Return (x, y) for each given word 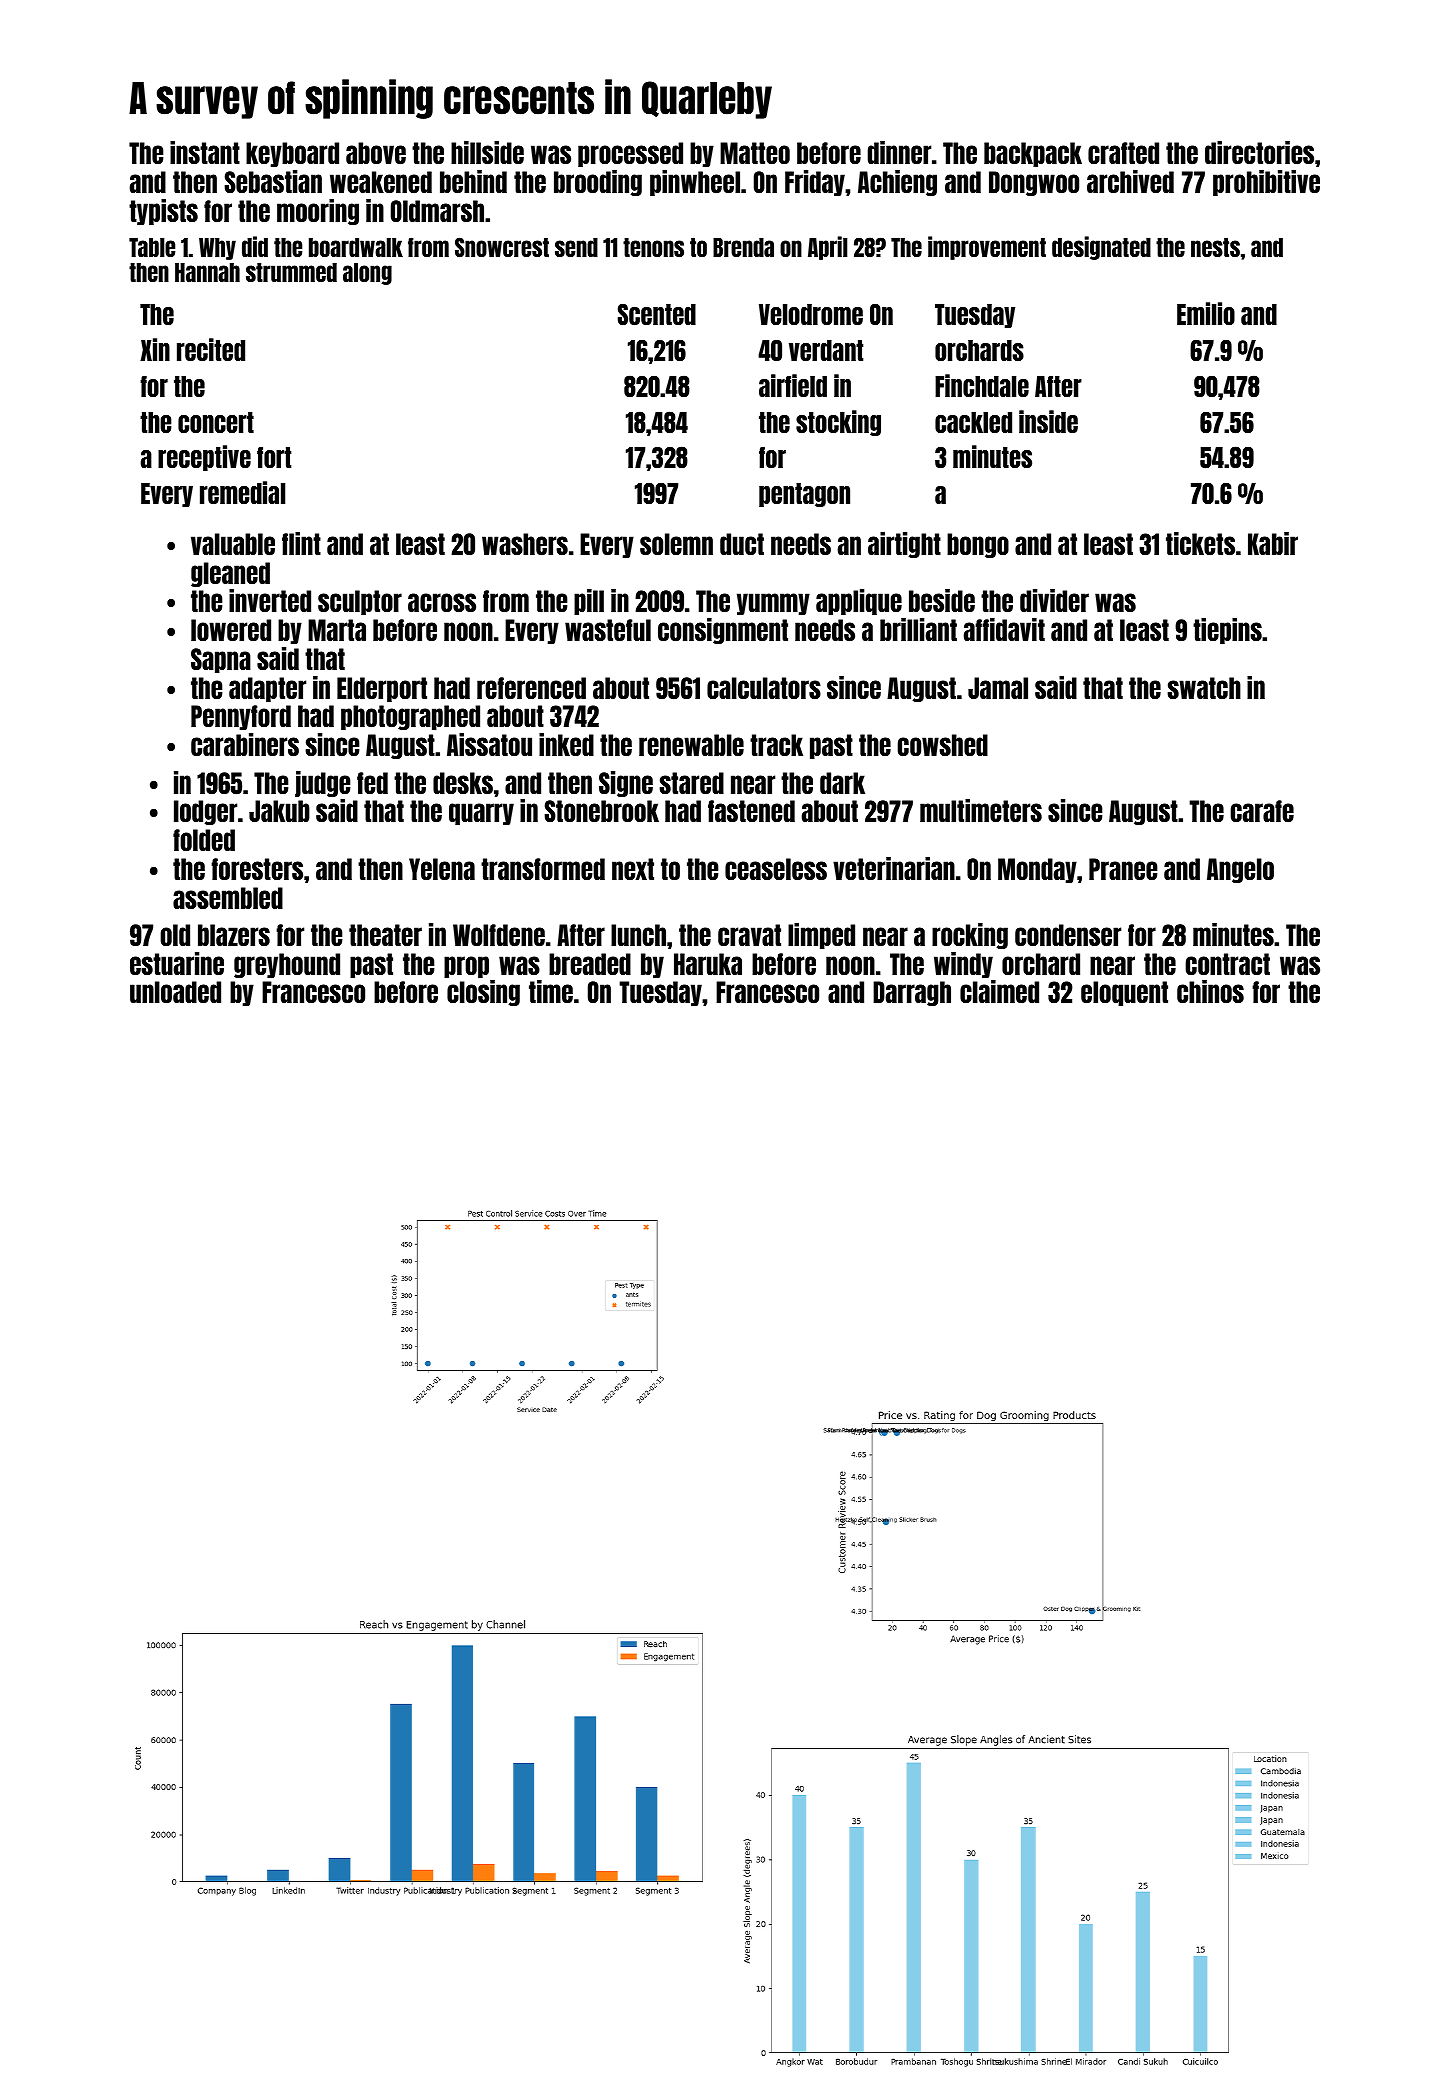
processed (630, 154)
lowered (231, 630)
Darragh (912, 993)
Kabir (1273, 543)
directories (1259, 152)
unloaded (175, 992)
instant (205, 152)
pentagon (804, 495)
